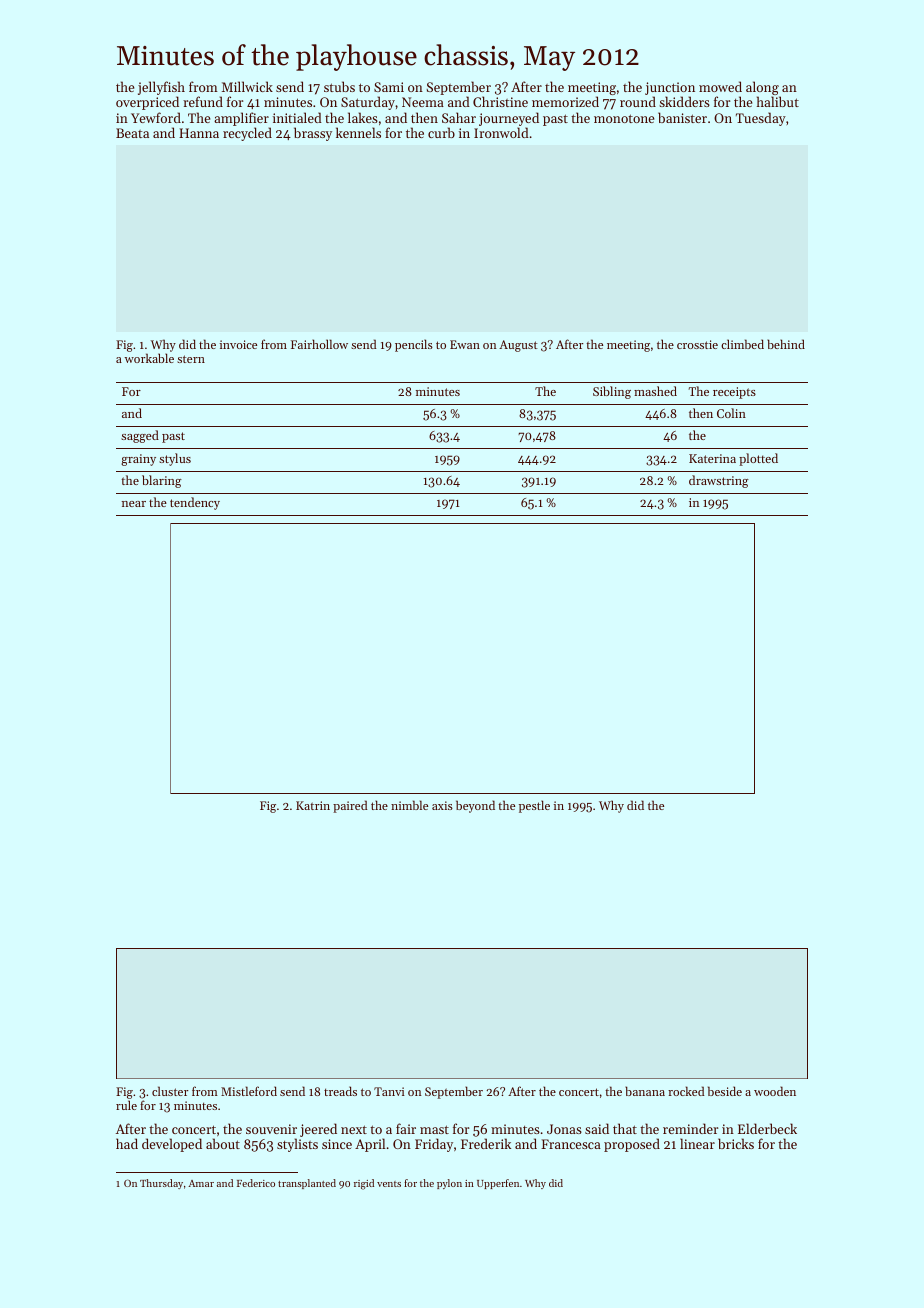 The image size is (924, 1308). What do you see at coordinates (409, 805) in the page?
I see `nimble` at bounding box center [409, 805].
